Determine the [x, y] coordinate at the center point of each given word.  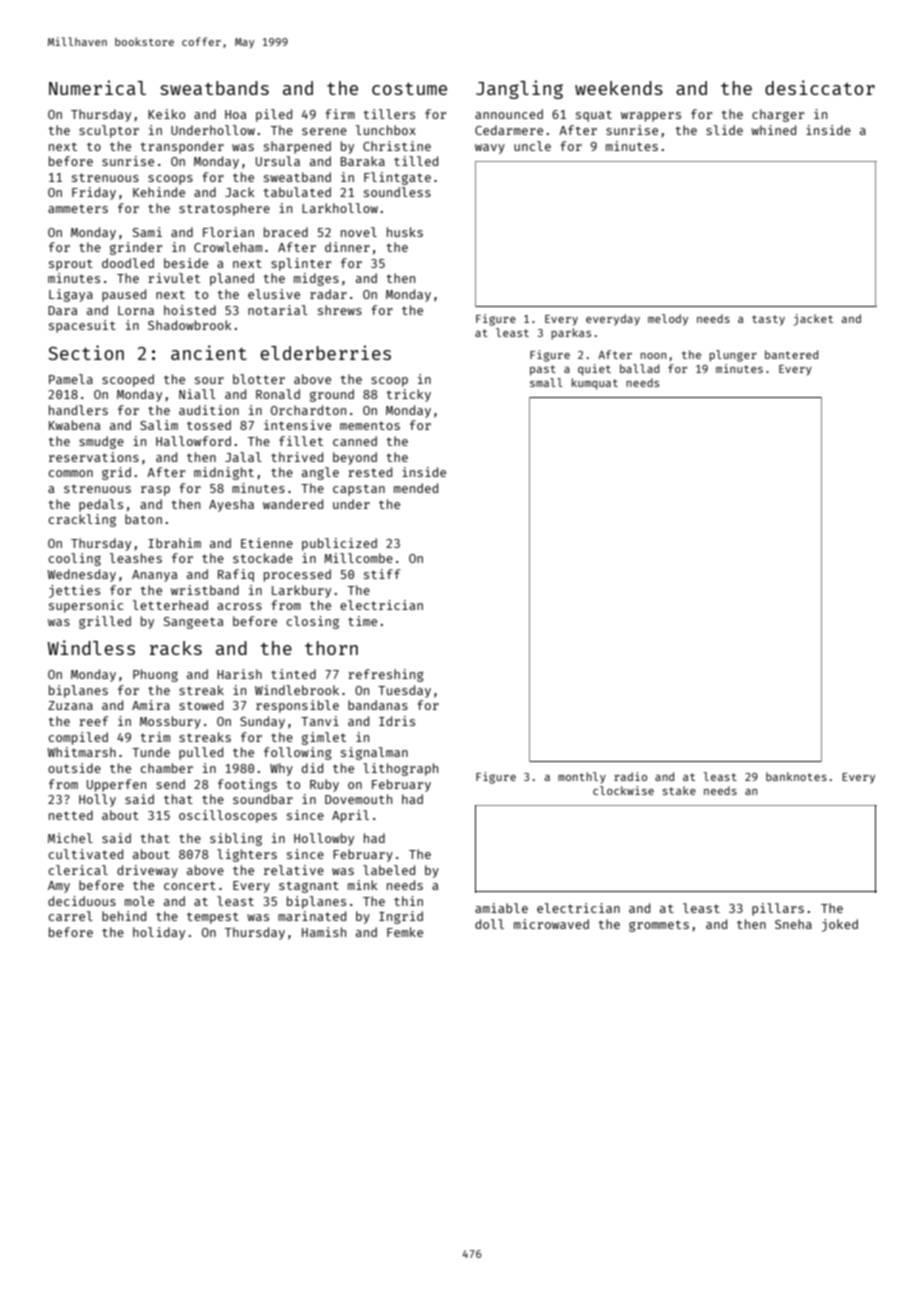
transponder [182, 147]
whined [773, 130]
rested [370, 472]
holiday [159, 933]
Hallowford [193, 441]
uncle [532, 146]
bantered [791, 354]
